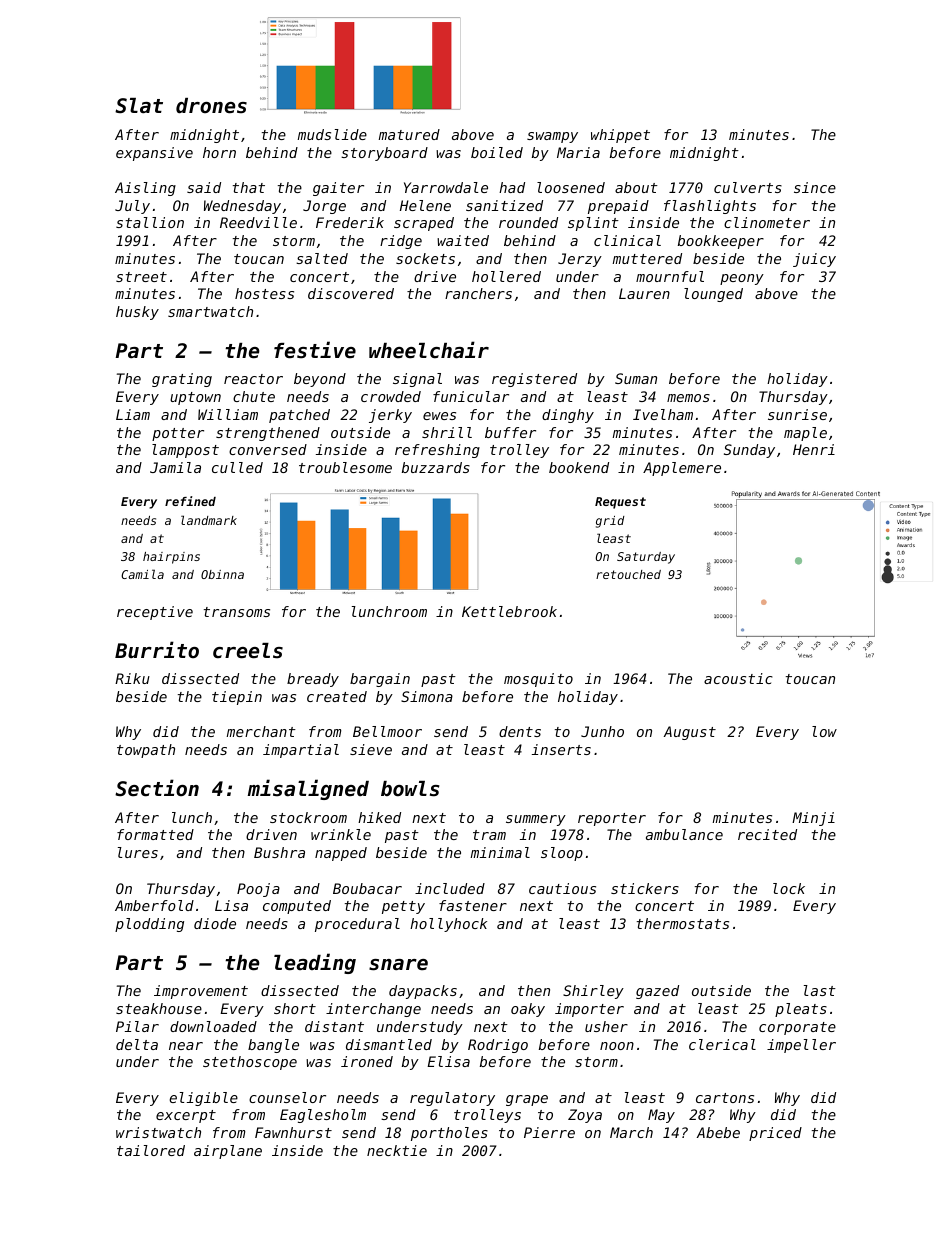 The width and height of the screenshot is (952, 1233). What do you see at coordinates (171, 558) in the screenshot?
I see `hairpins` at bounding box center [171, 558].
